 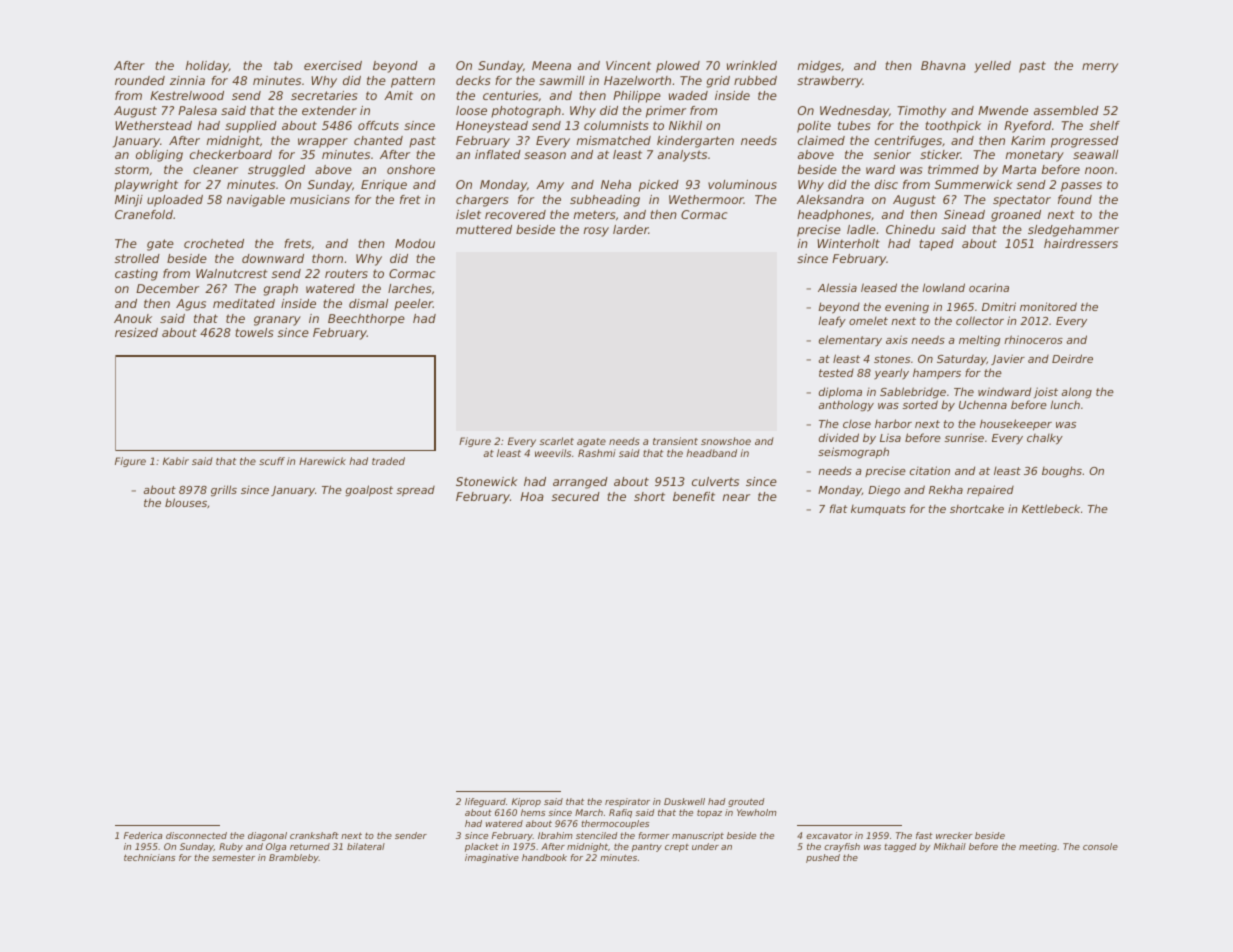 I want to click on dismal, so click(x=368, y=303).
